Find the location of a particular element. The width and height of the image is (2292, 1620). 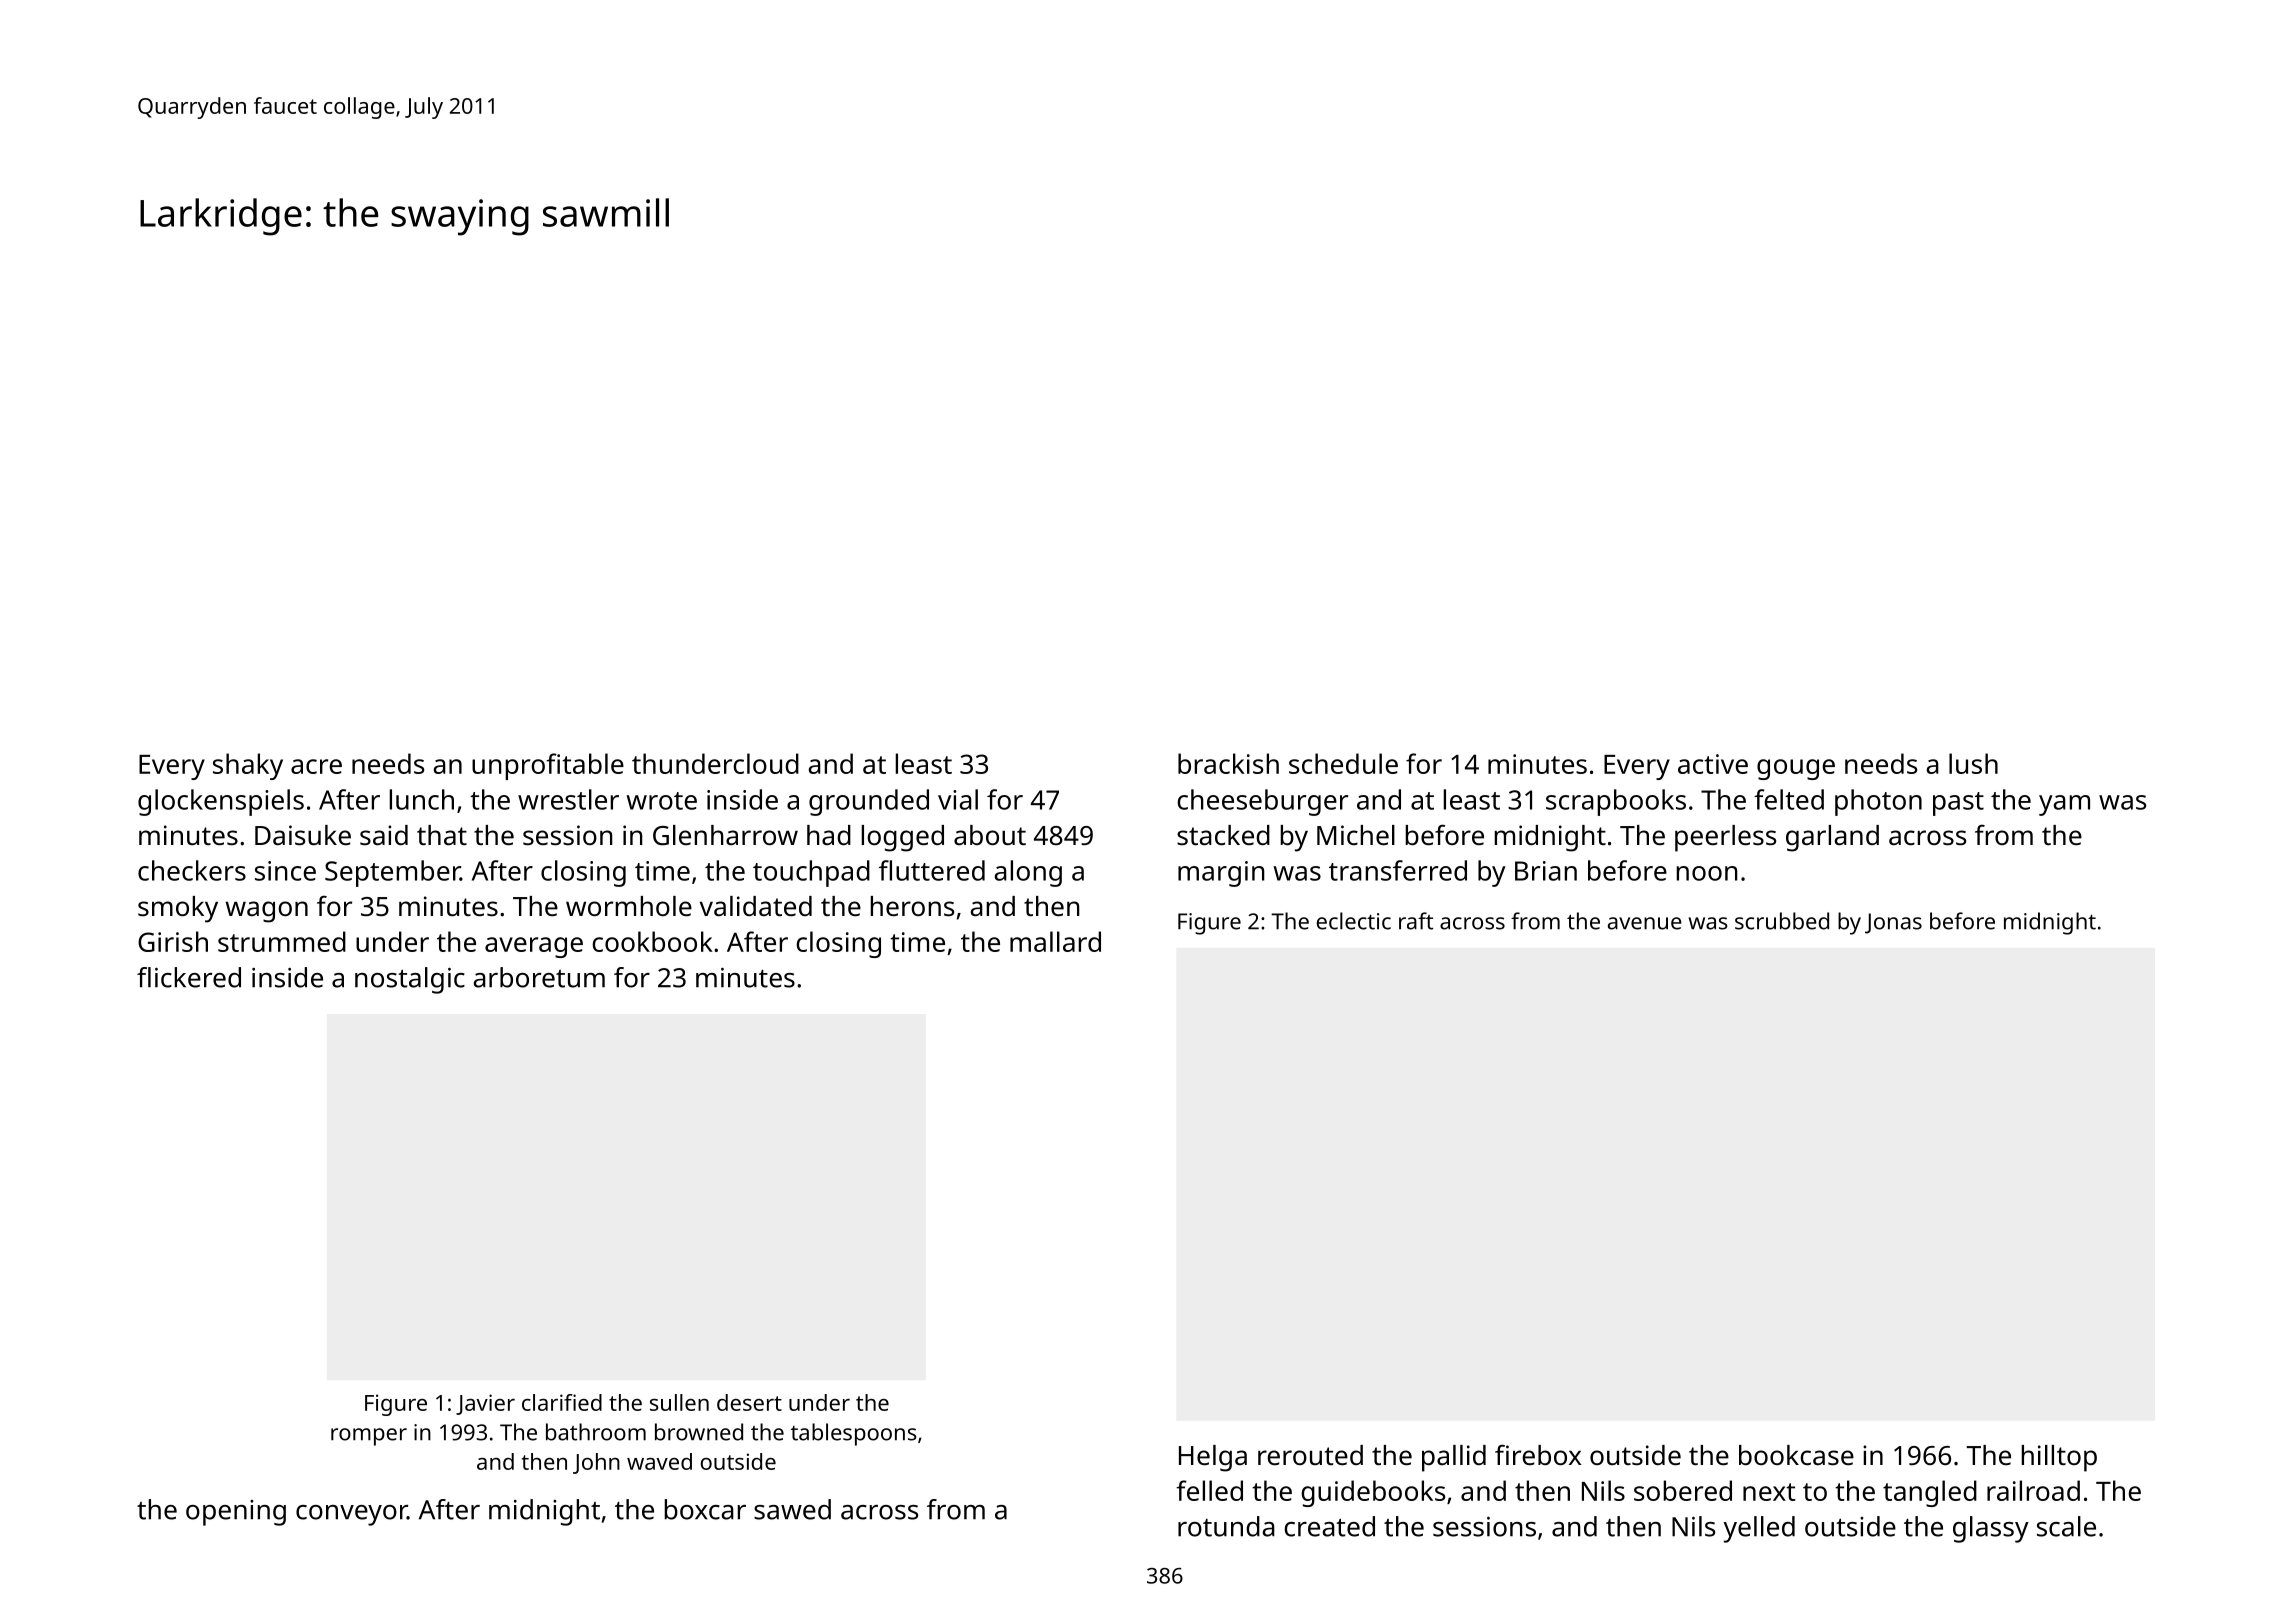

avenue is located at coordinates (1645, 923).
